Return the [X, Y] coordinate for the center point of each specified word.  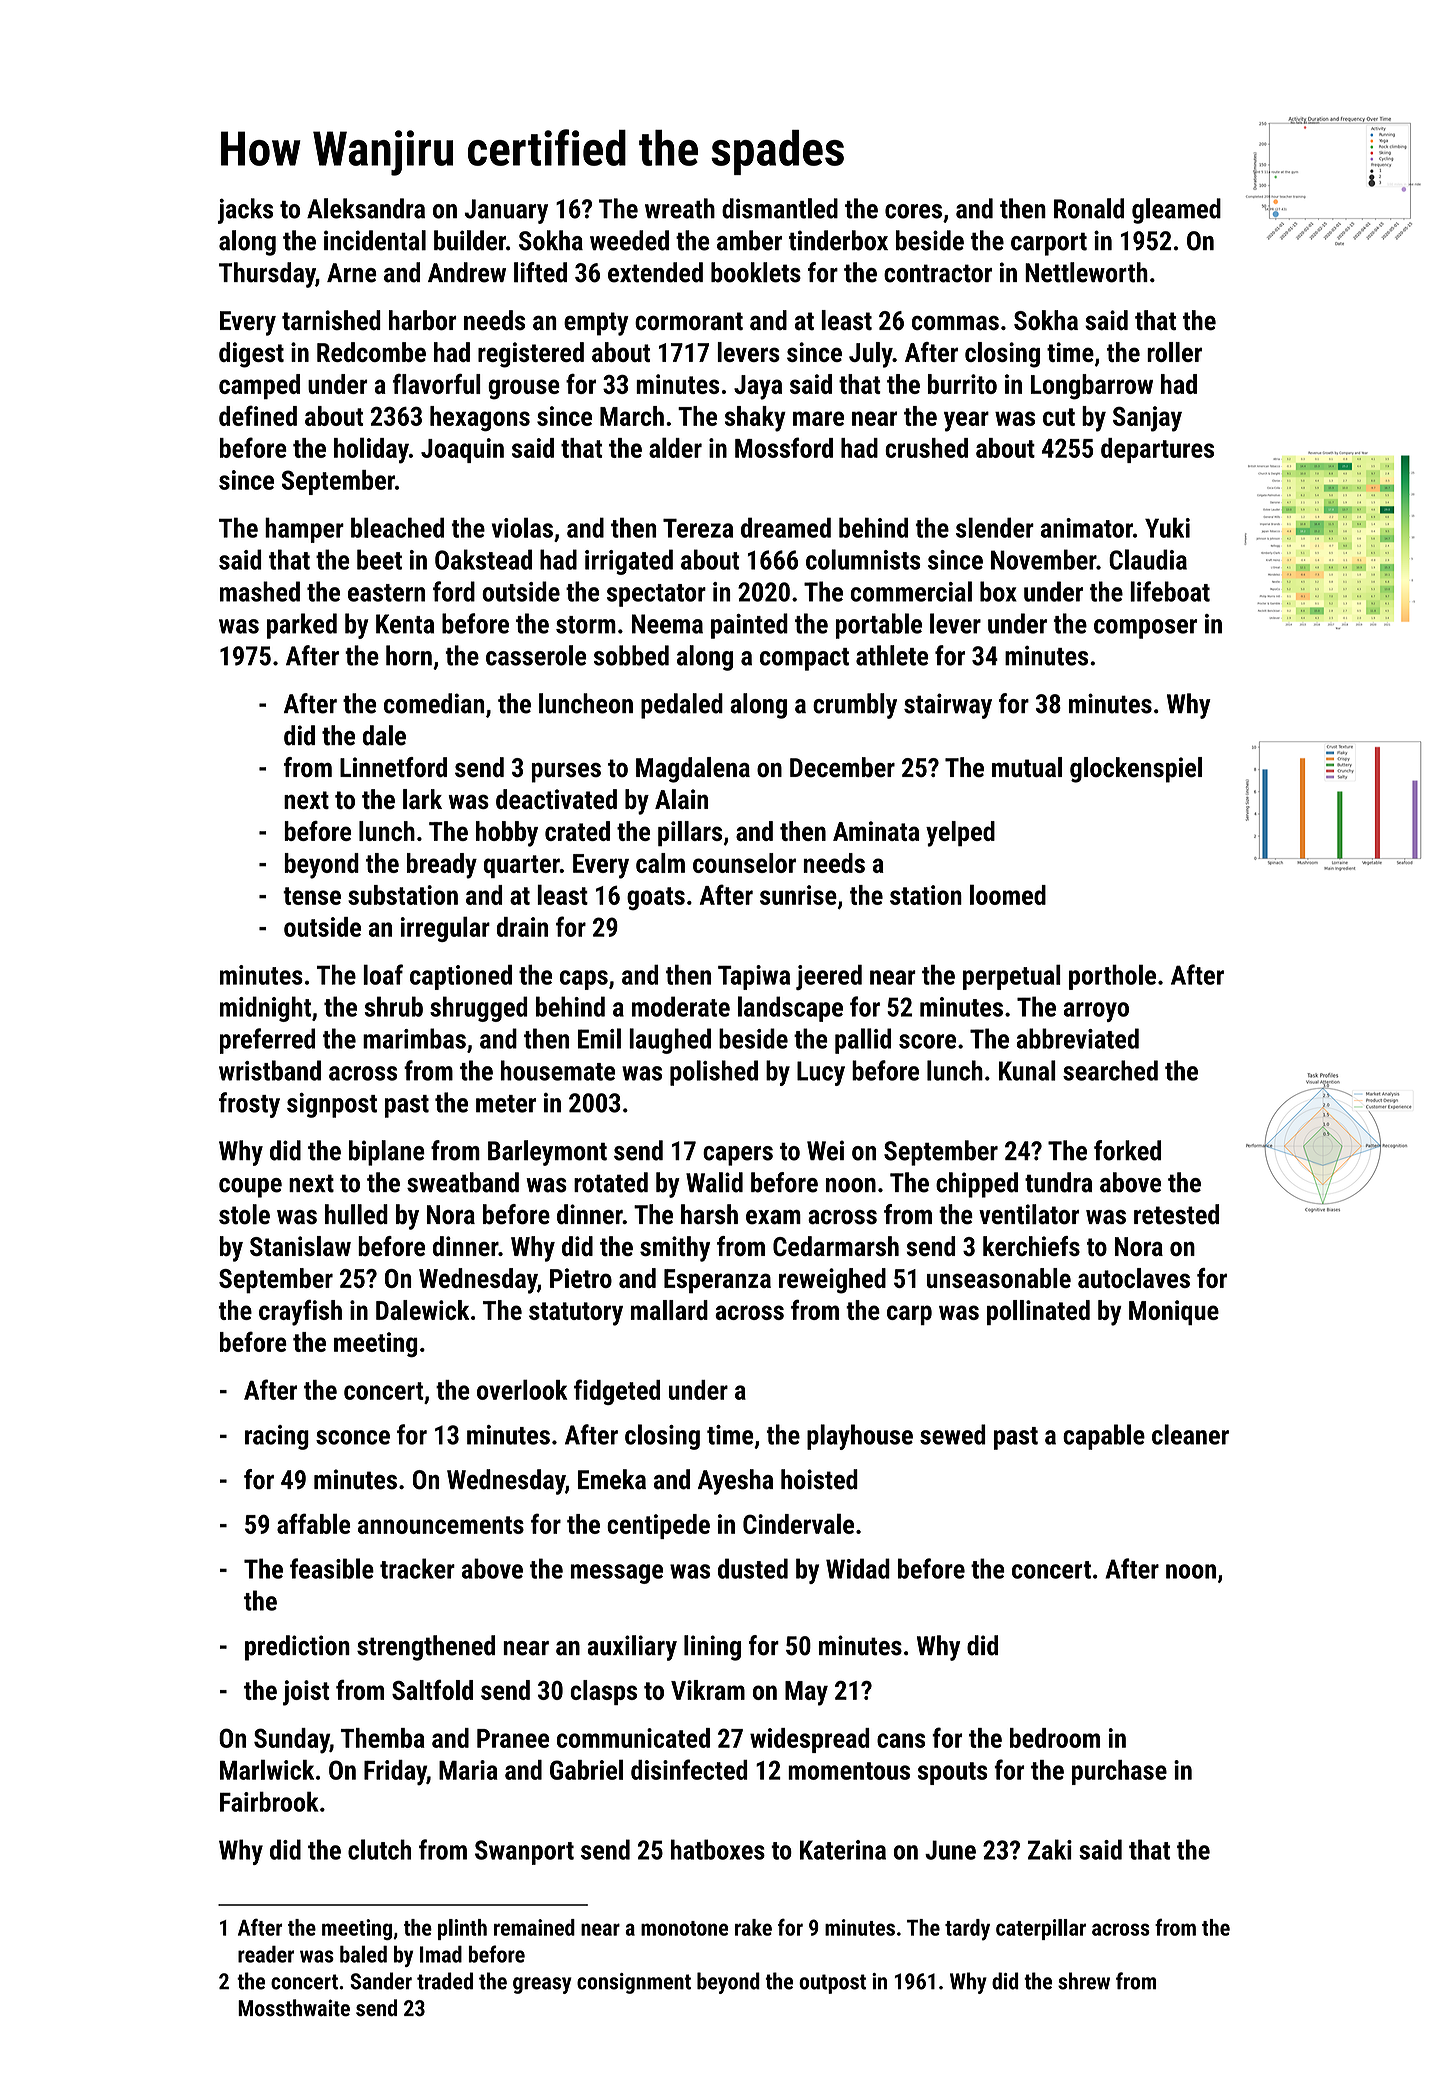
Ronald [1089, 208]
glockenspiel [1136, 770]
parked [302, 626]
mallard [669, 1310]
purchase [1119, 1772]
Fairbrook [269, 1801]
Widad [858, 1568]
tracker [417, 1568]
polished [714, 1073]
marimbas [414, 1038]
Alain [681, 799]
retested [1176, 1214]
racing [277, 1437]
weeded [629, 240]
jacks [245, 211]
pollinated [1038, 1312]
